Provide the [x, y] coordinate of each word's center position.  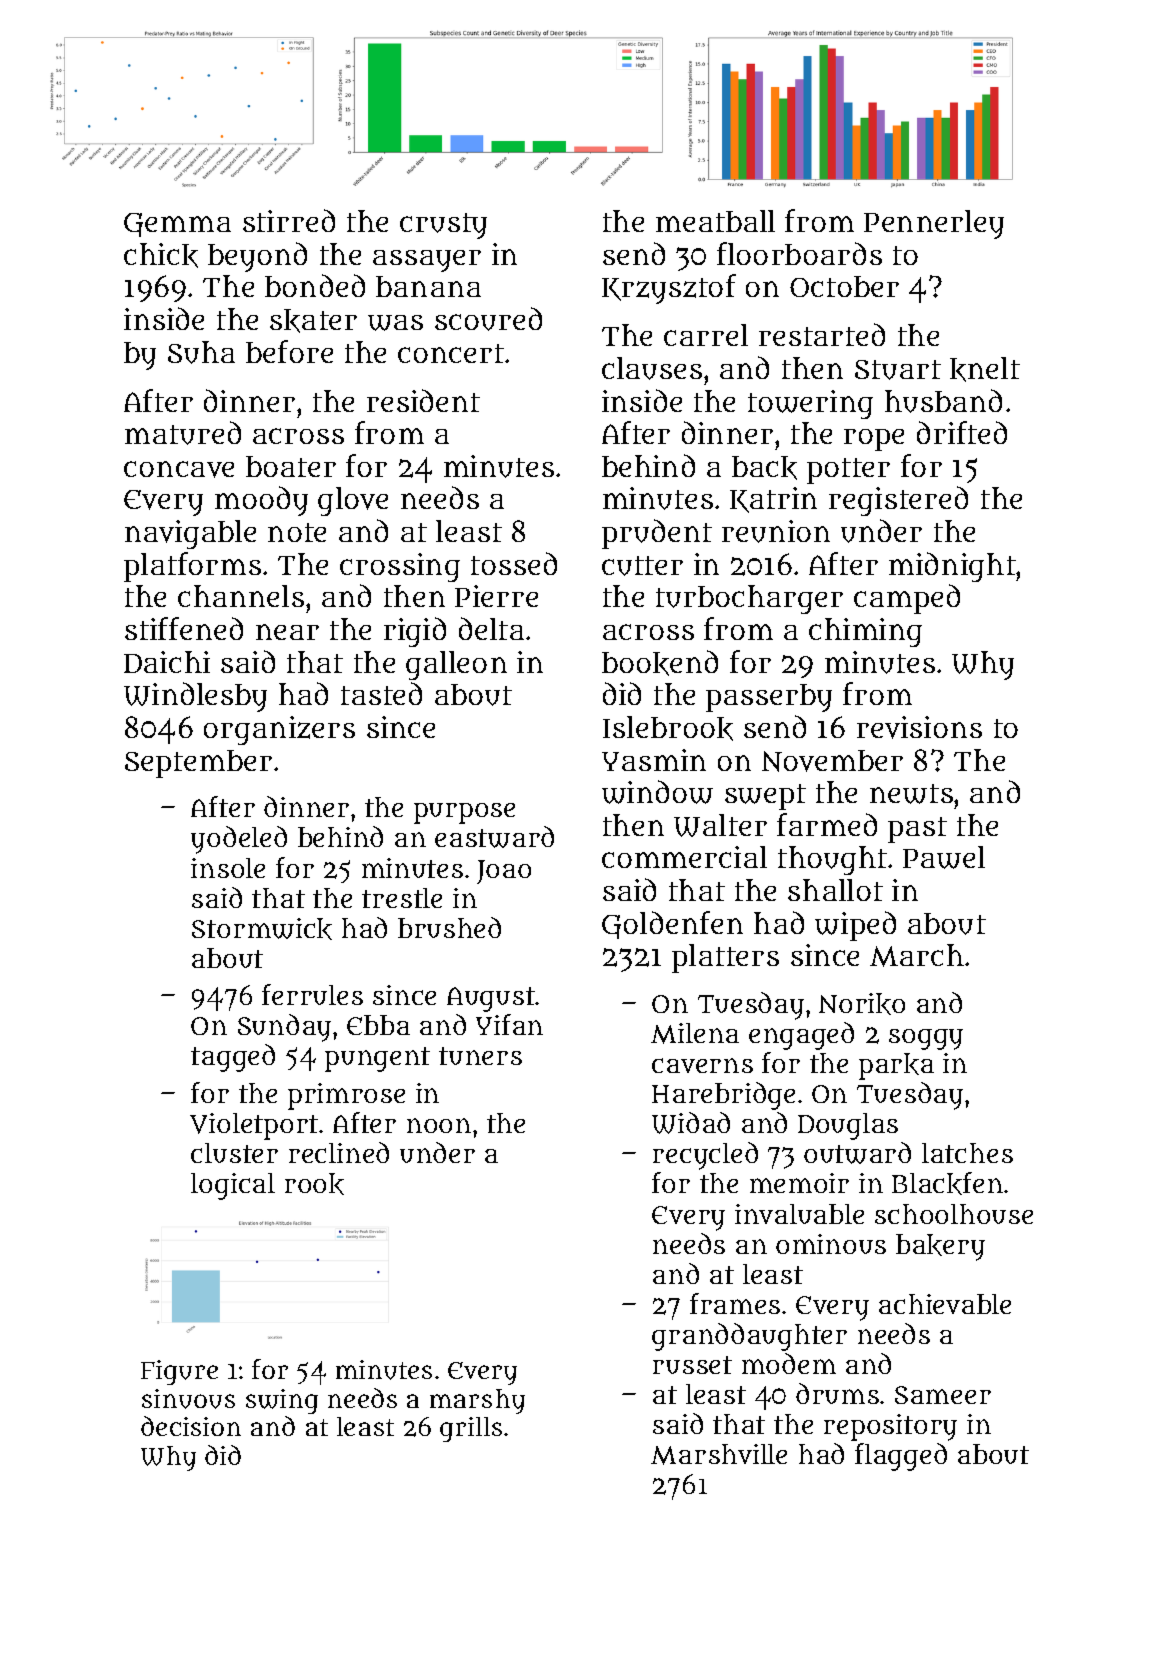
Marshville [719, 1454]
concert [451, 353]
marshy [477, 1401]
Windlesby [195, 697]
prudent [657, 534]
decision [191, 1426]
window [657, 792]
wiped [855, 926]
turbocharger [749, 599]
